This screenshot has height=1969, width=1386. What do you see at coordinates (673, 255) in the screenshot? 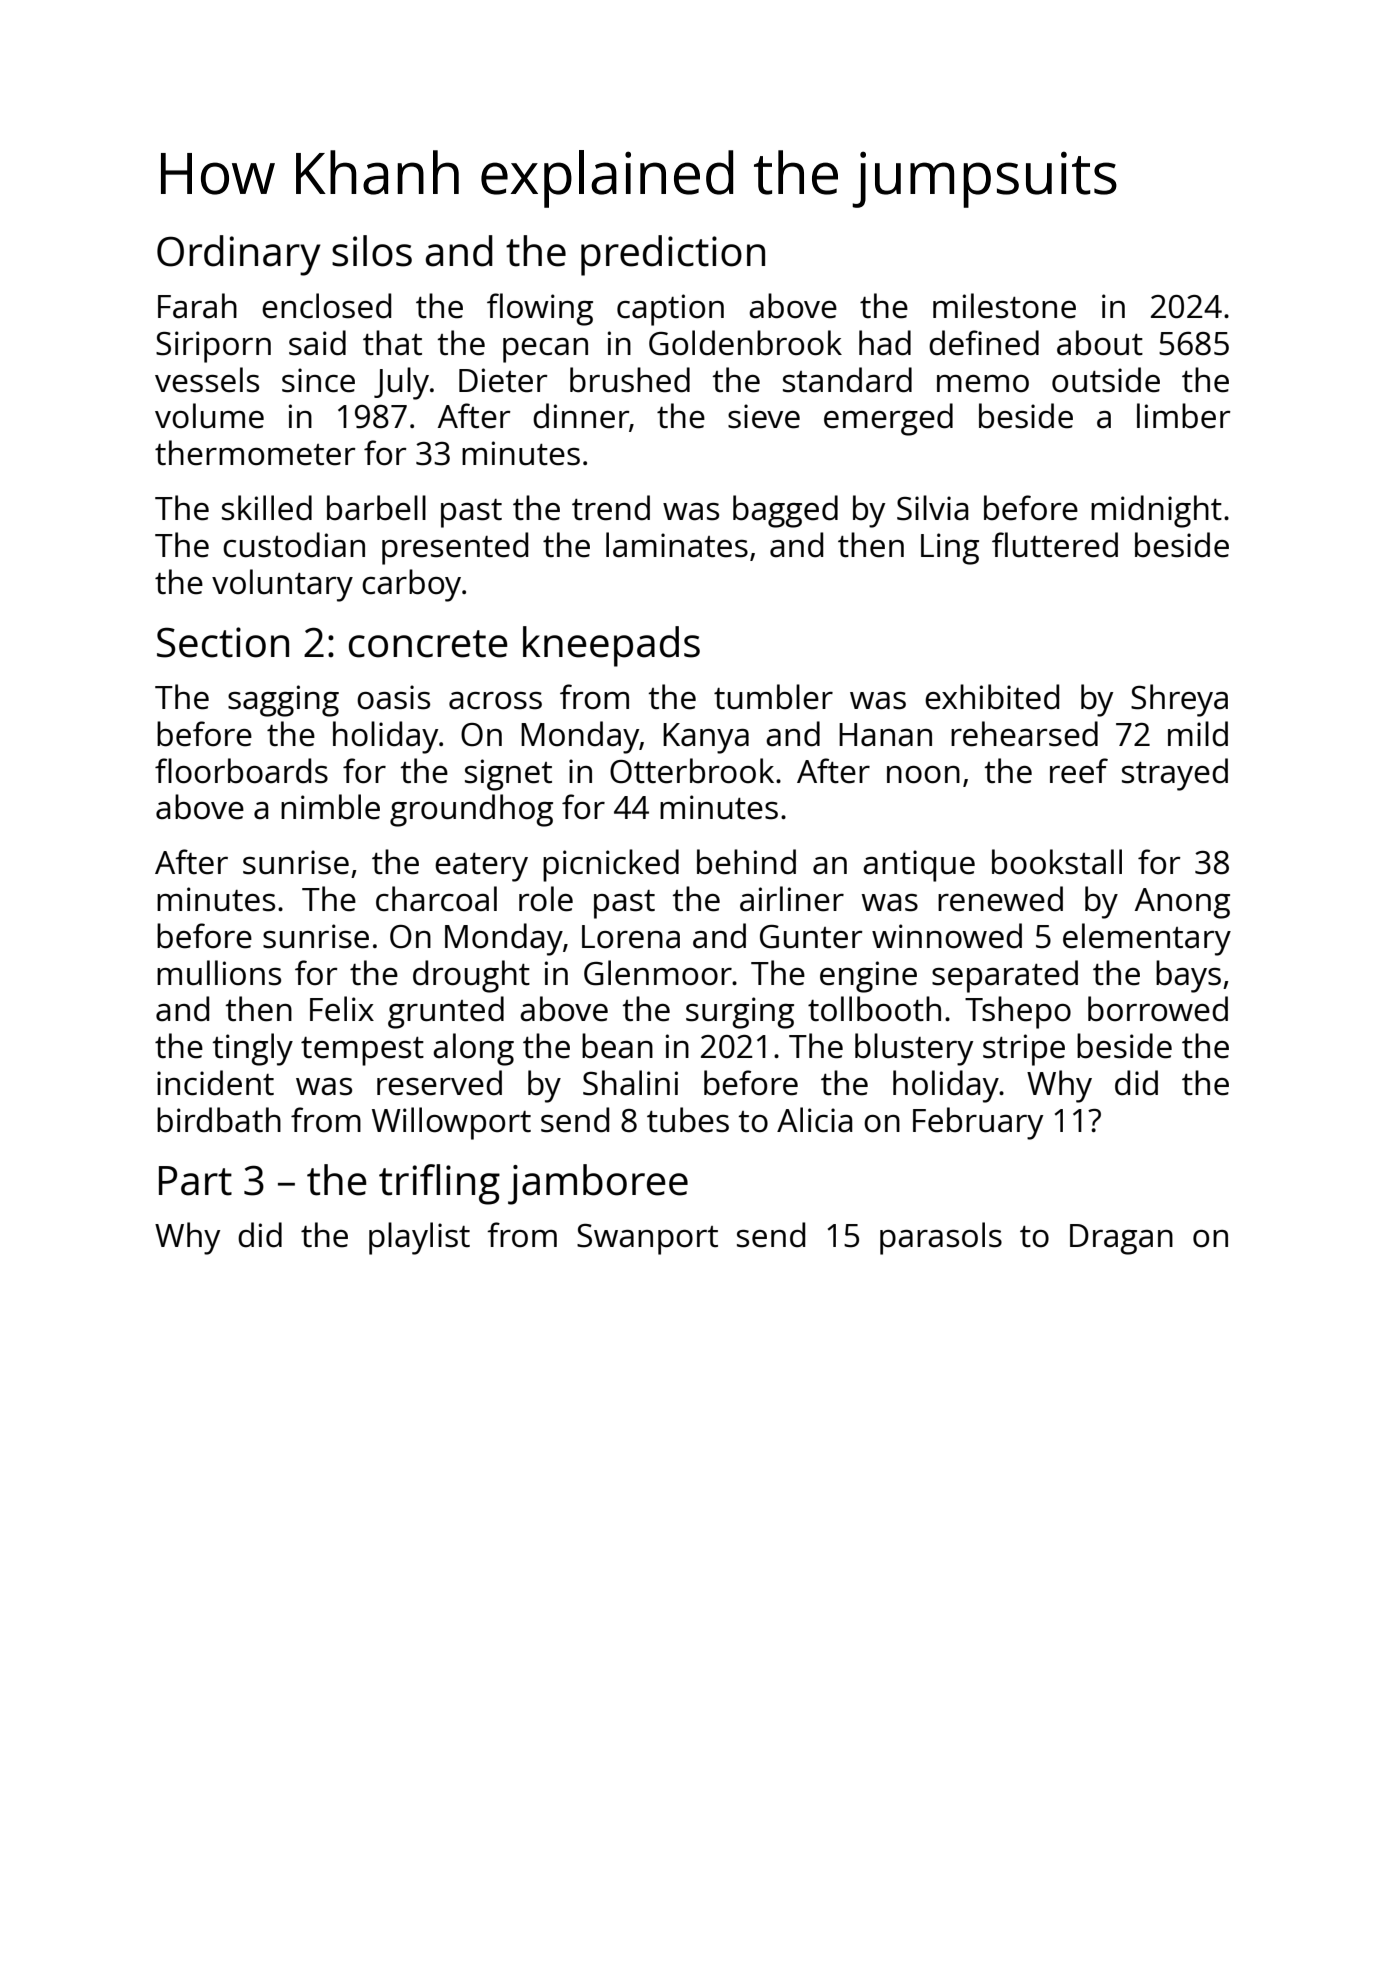
I see `prediction` at bounding box center [673, 255].
